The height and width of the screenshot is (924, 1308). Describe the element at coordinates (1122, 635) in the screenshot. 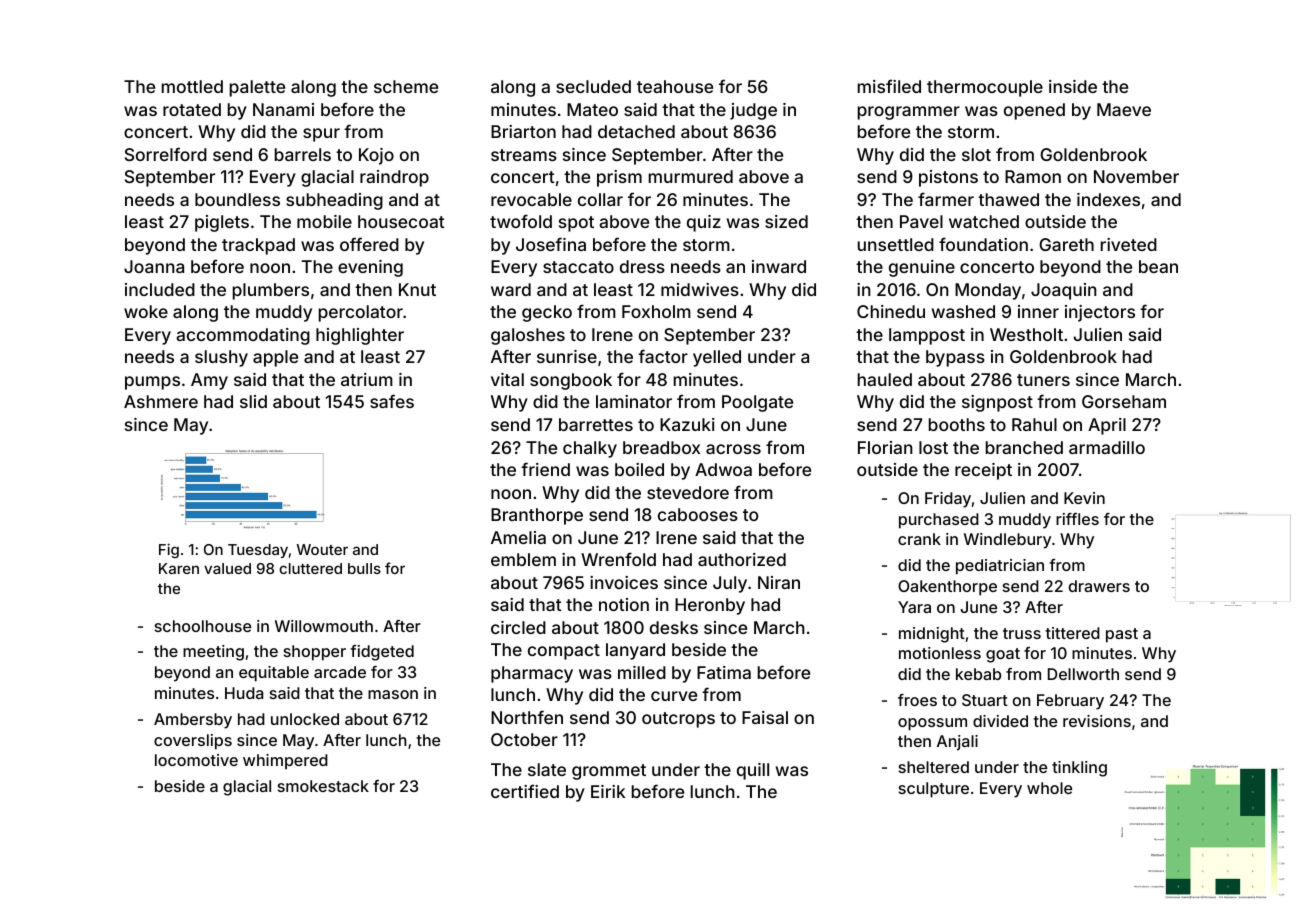

I see `past` at that location.
